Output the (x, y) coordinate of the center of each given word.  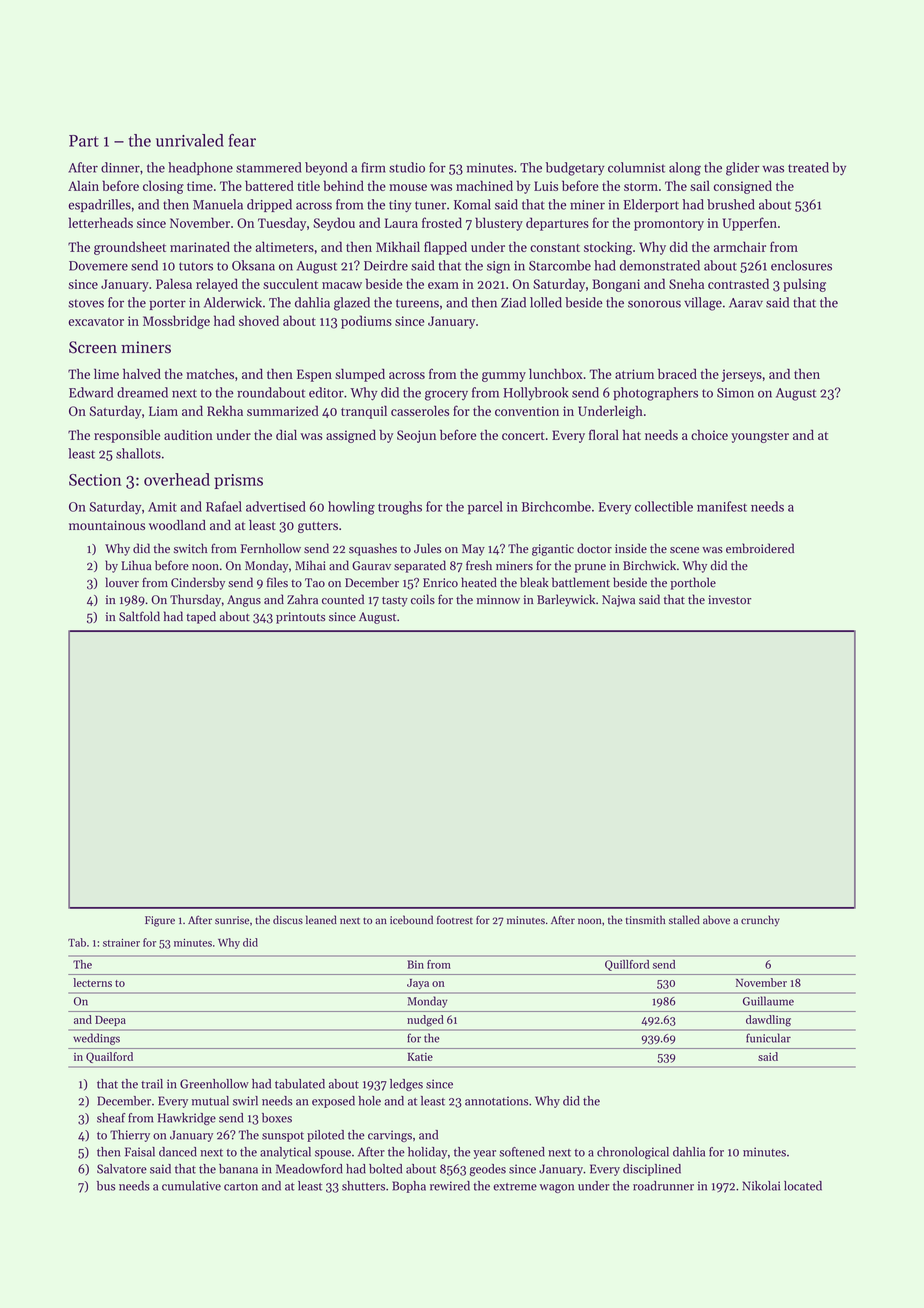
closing (163, 187)
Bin (415, 964)
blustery (499, 224)
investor (730, 600)
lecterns (92, 982)
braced (677, 373)
